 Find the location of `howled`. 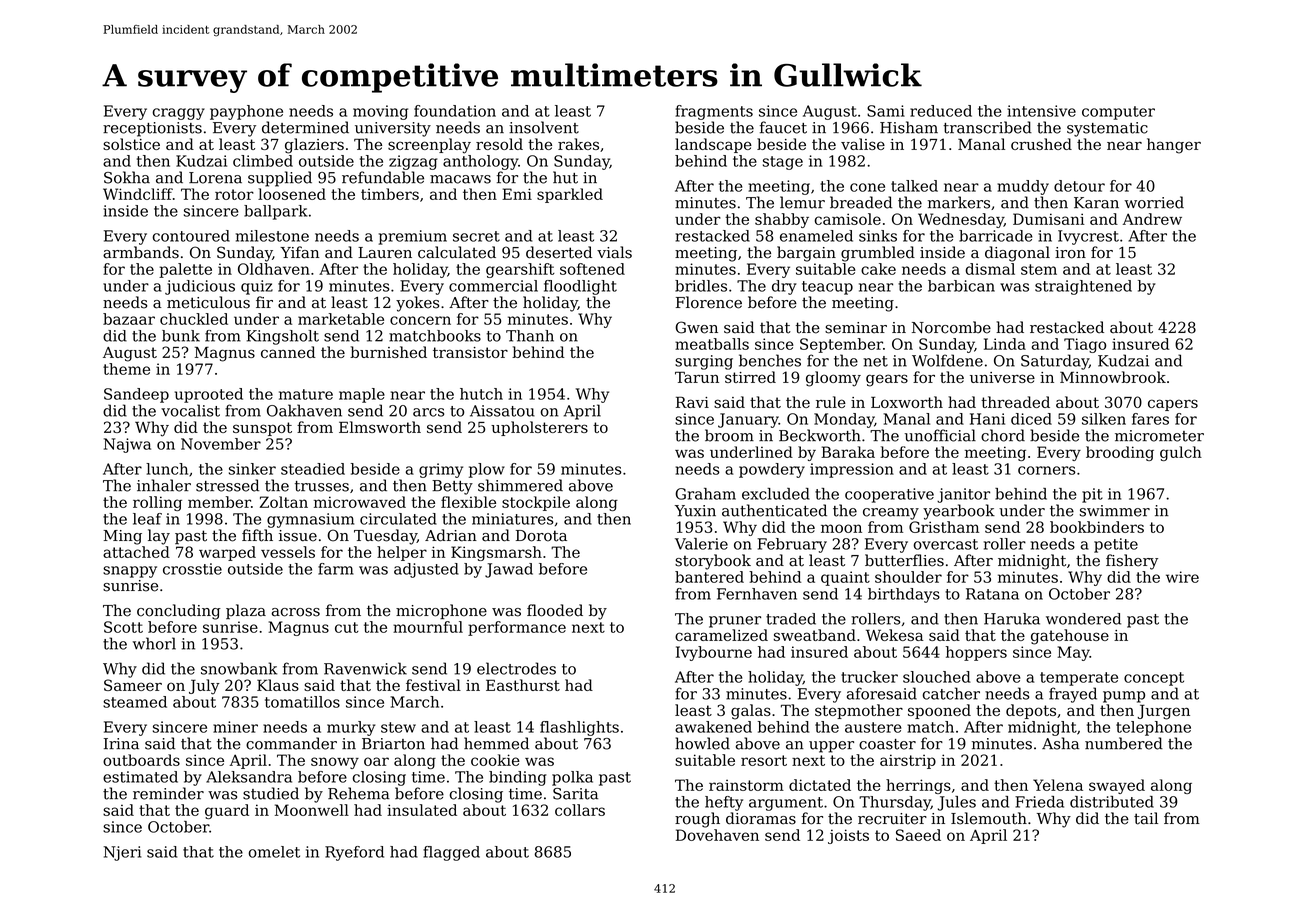

howled is located at coordinates (702, 743).
